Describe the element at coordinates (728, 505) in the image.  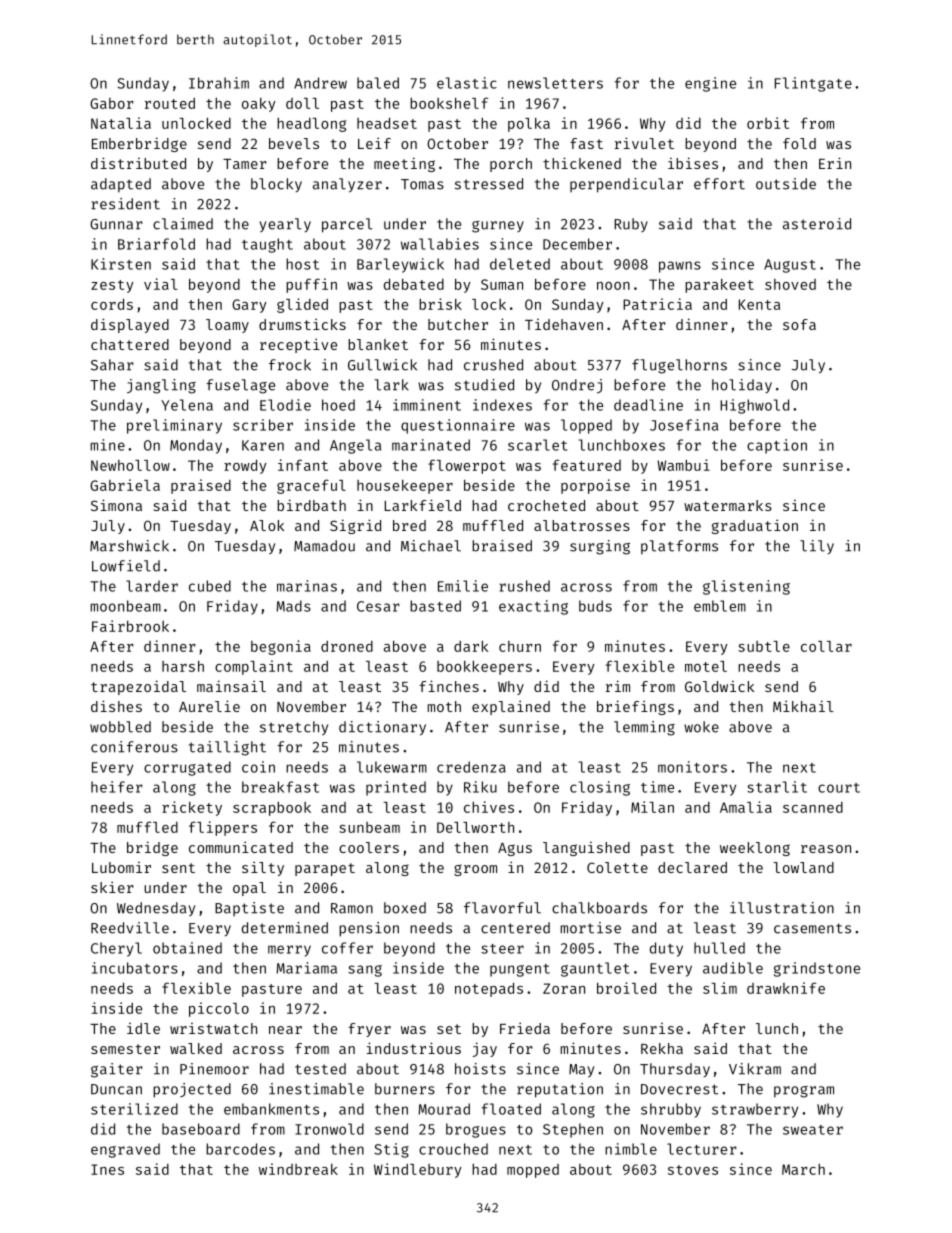
I see `watermarks` at that location.
